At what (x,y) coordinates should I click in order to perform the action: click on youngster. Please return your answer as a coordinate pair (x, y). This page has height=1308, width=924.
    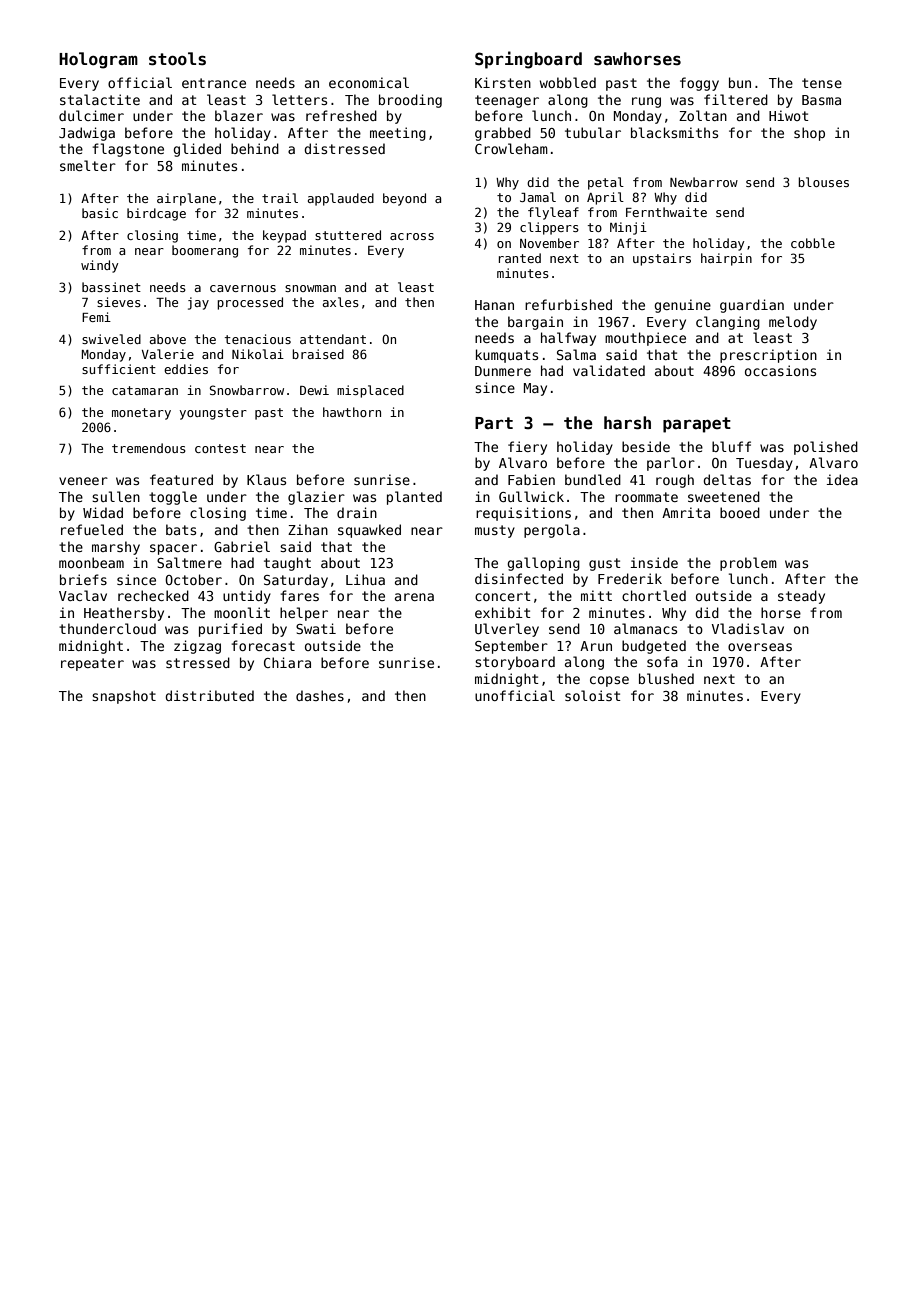
    Looking at the image, I should click on (213, 414).
